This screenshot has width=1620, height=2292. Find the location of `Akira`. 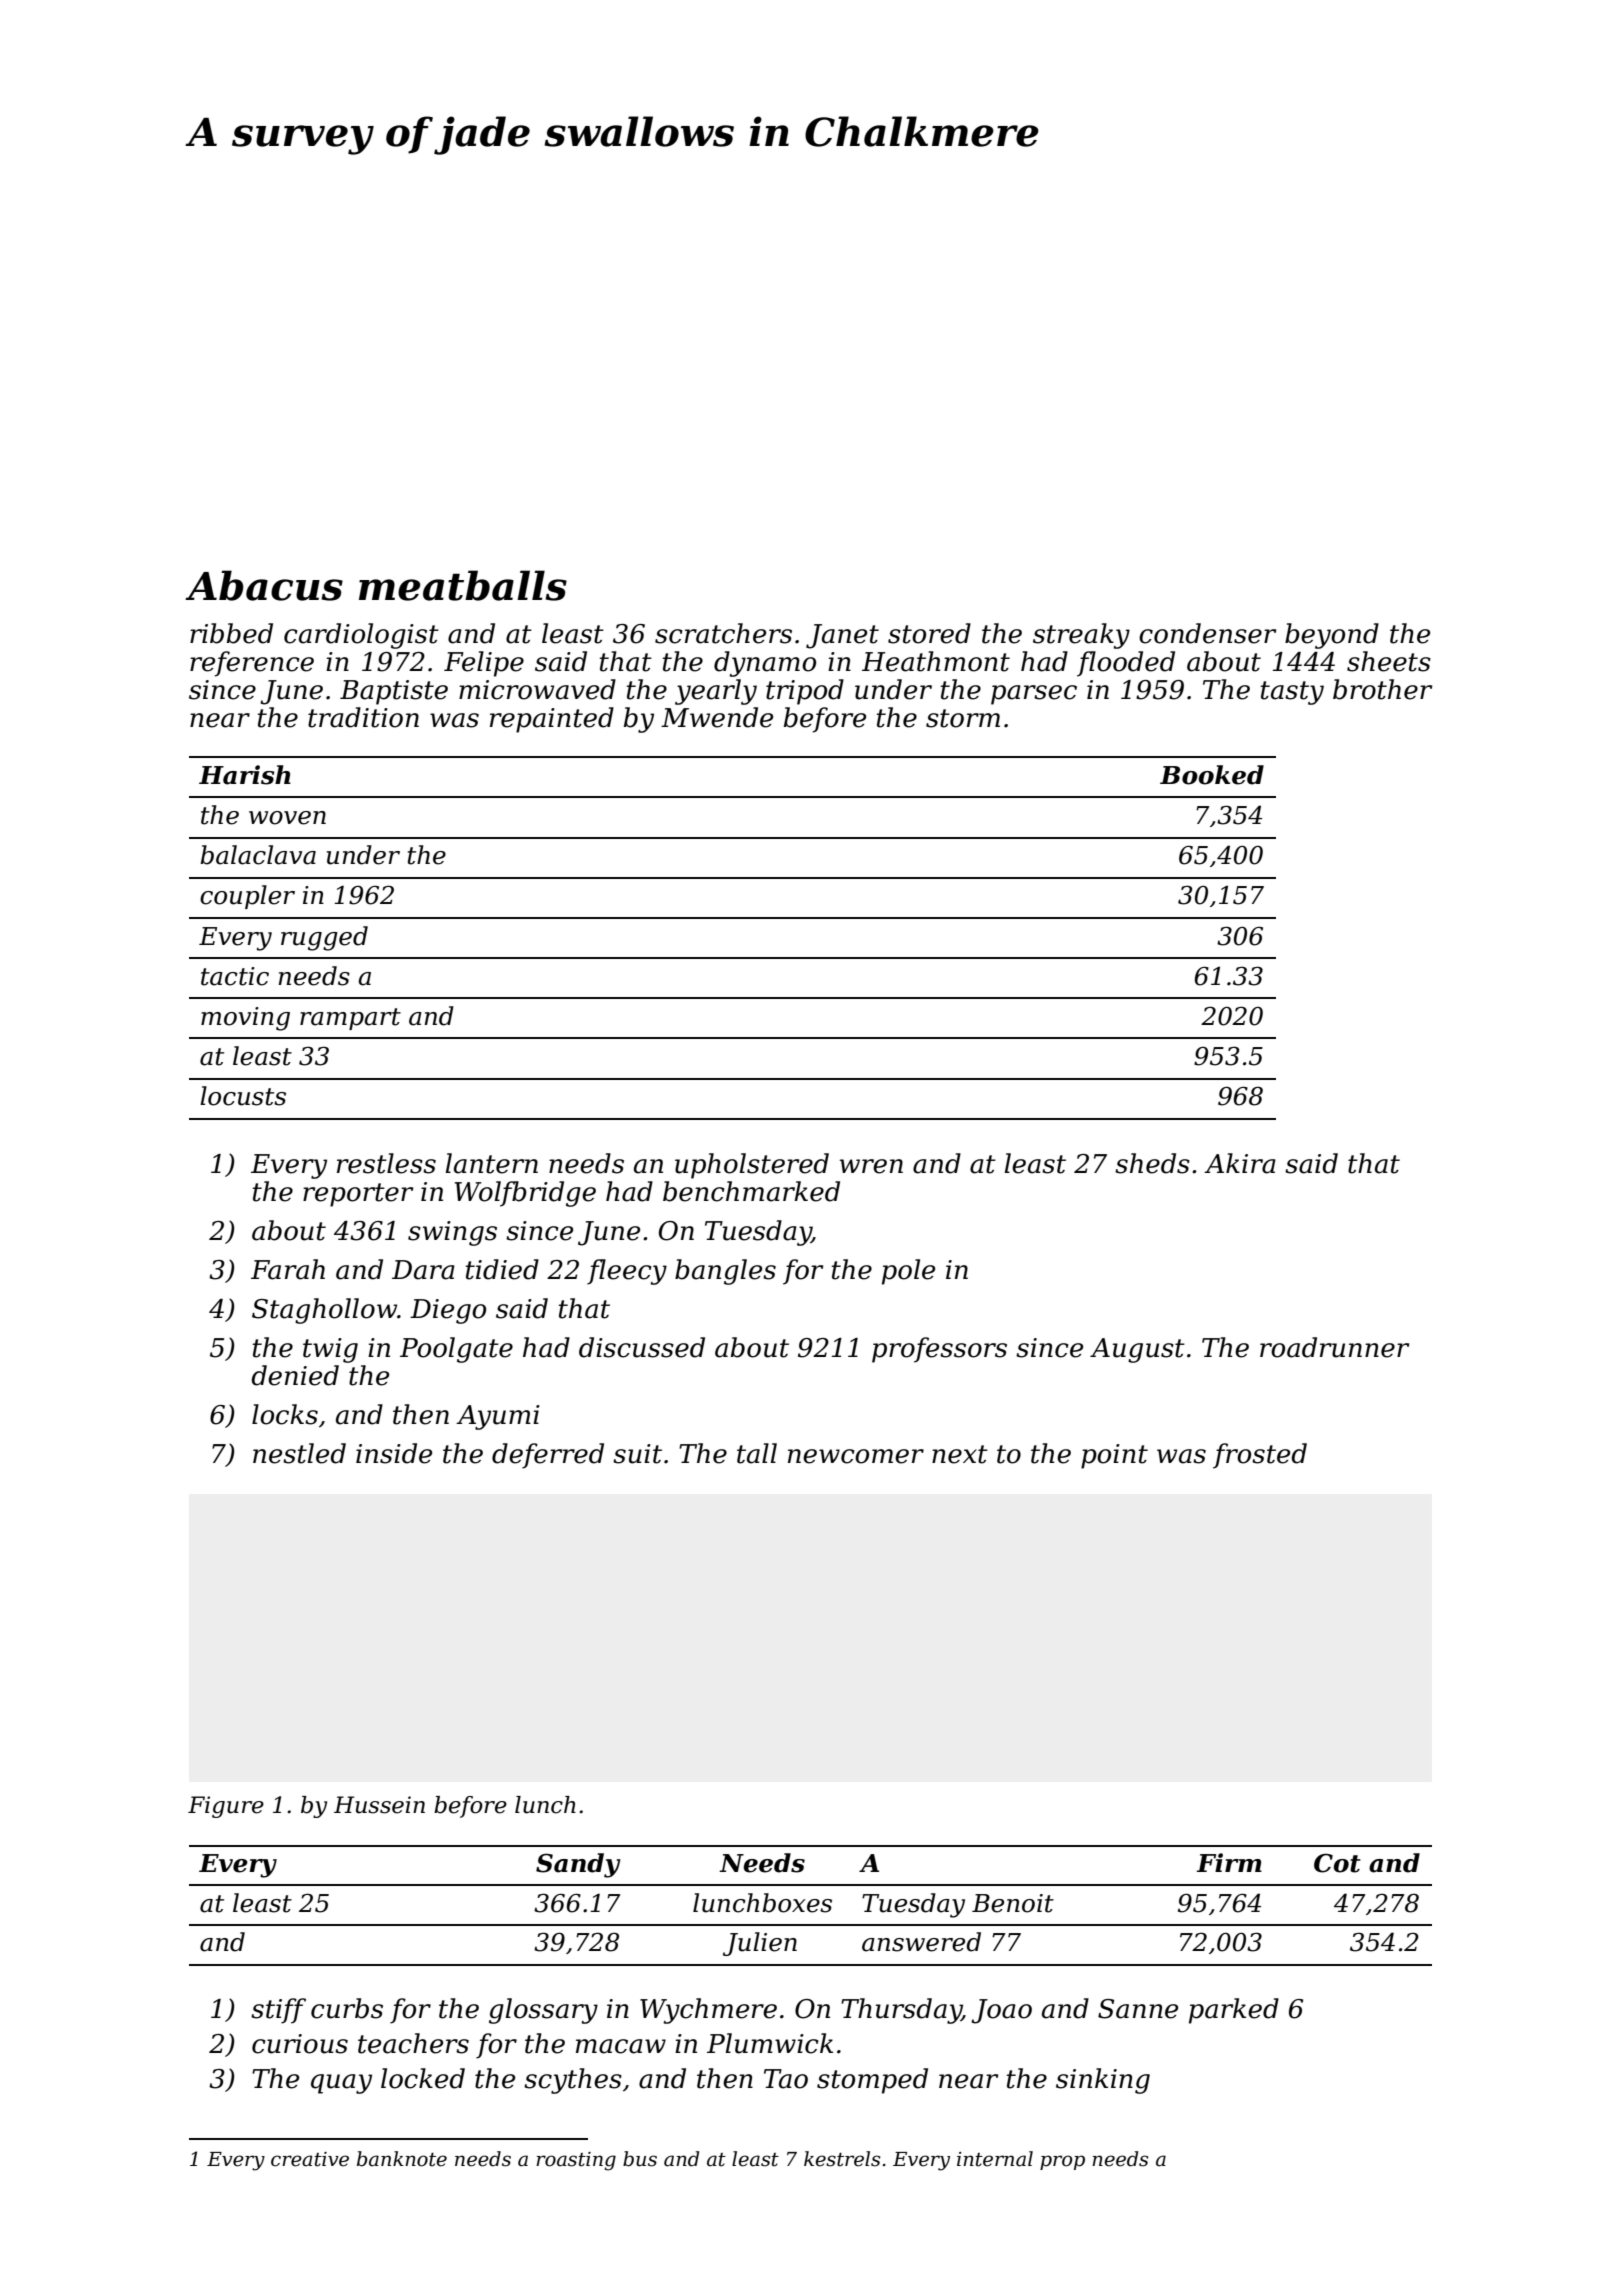

Akira is located at coordinates (1240, 1163).
